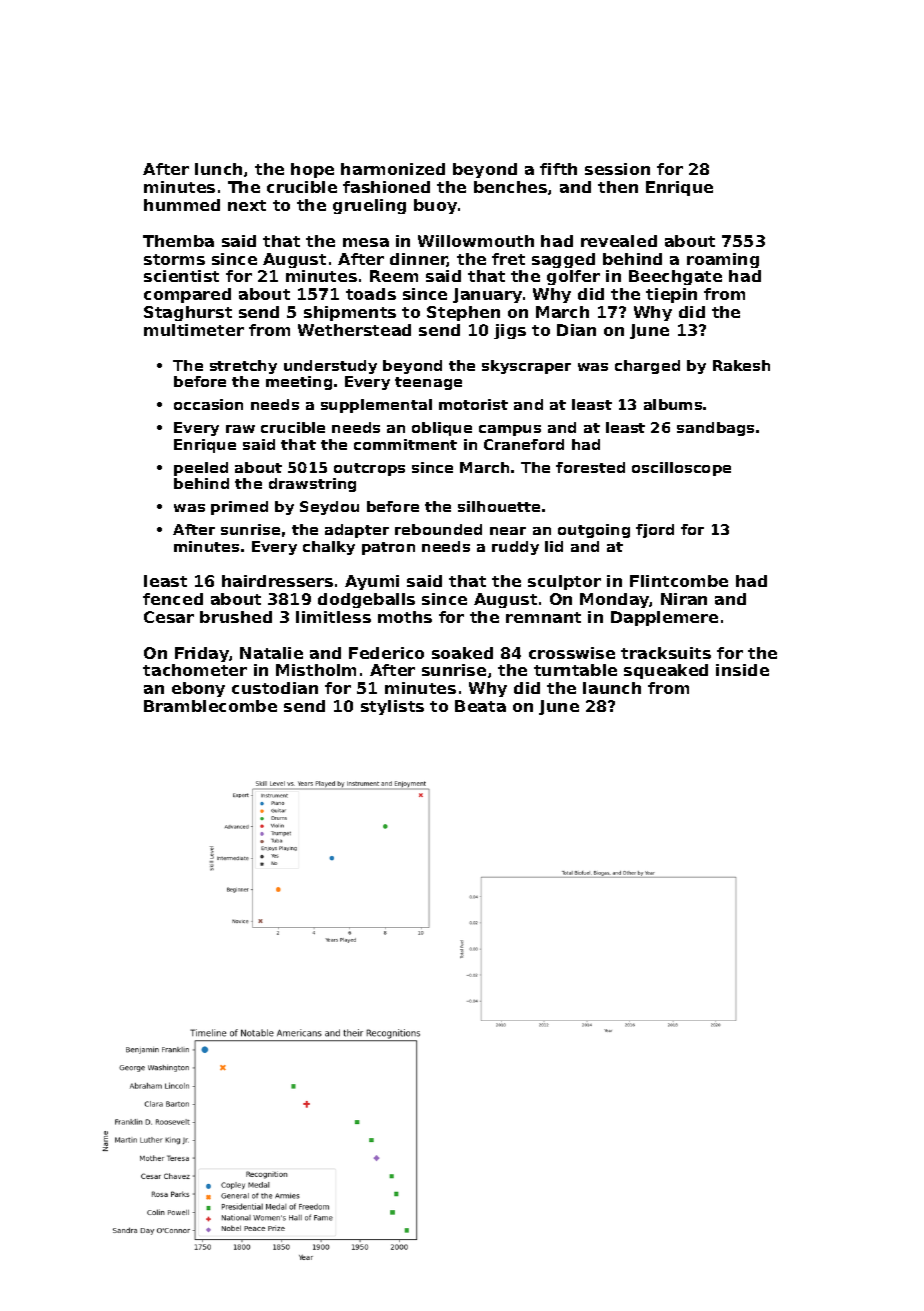 The height and width of the screenshot is (1311, 924). What do you see at coordinates (617, 169) in the screenshot?
I see `session` at bounding box center [617, 169].
